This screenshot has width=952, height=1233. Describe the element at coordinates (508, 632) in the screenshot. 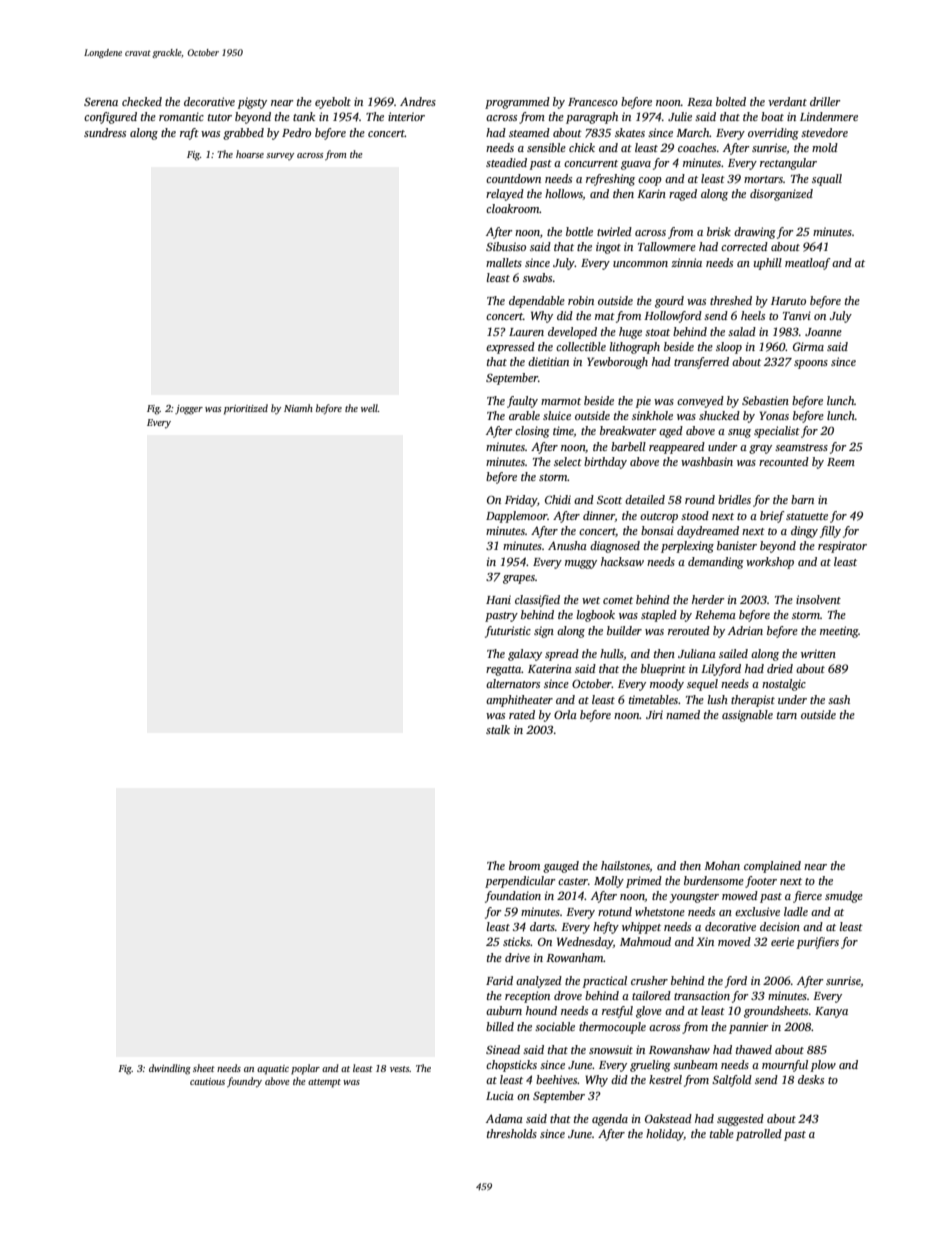

I see `futuristic` at that location.
